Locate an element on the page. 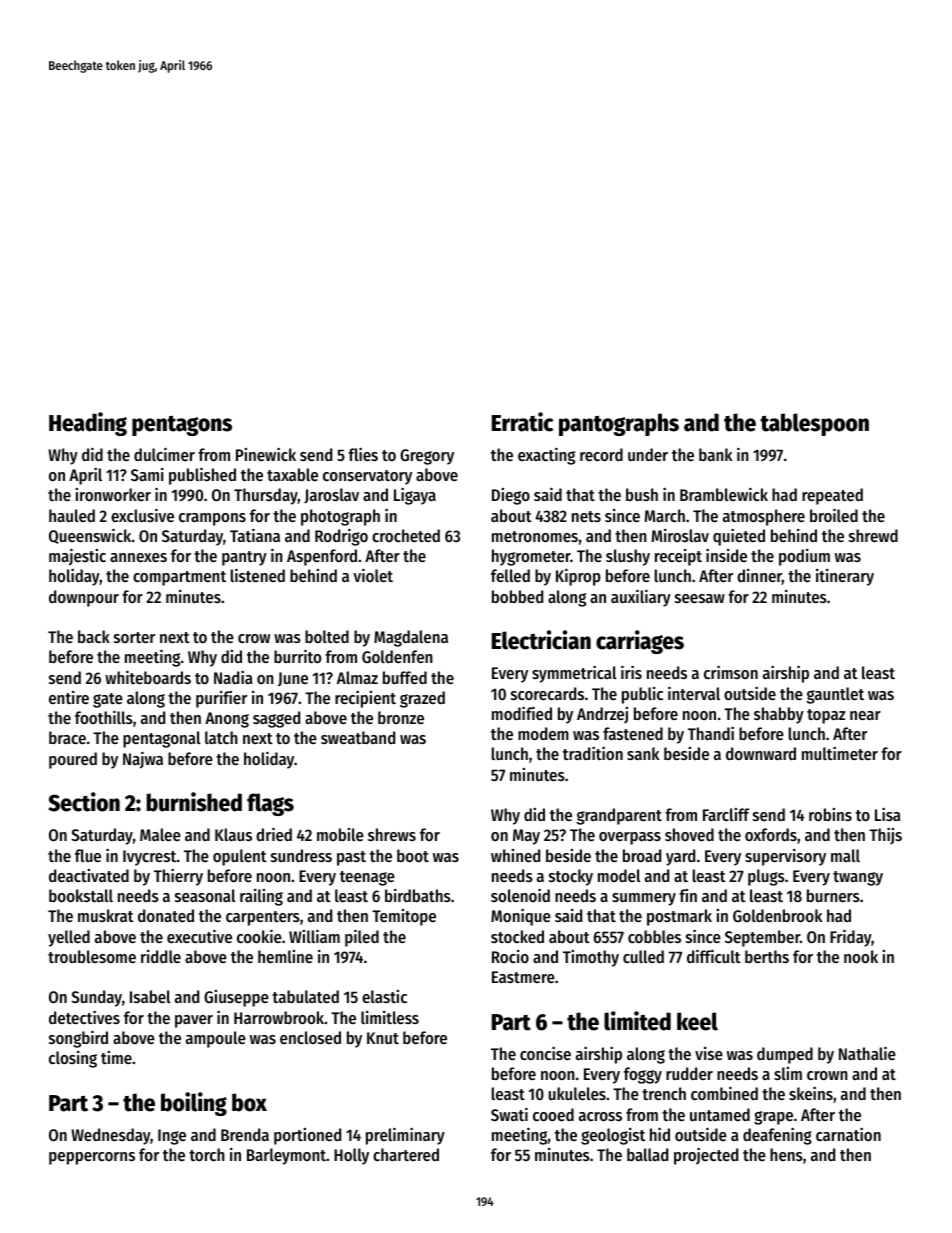  deactivated is located at coordinates (89, 875).
